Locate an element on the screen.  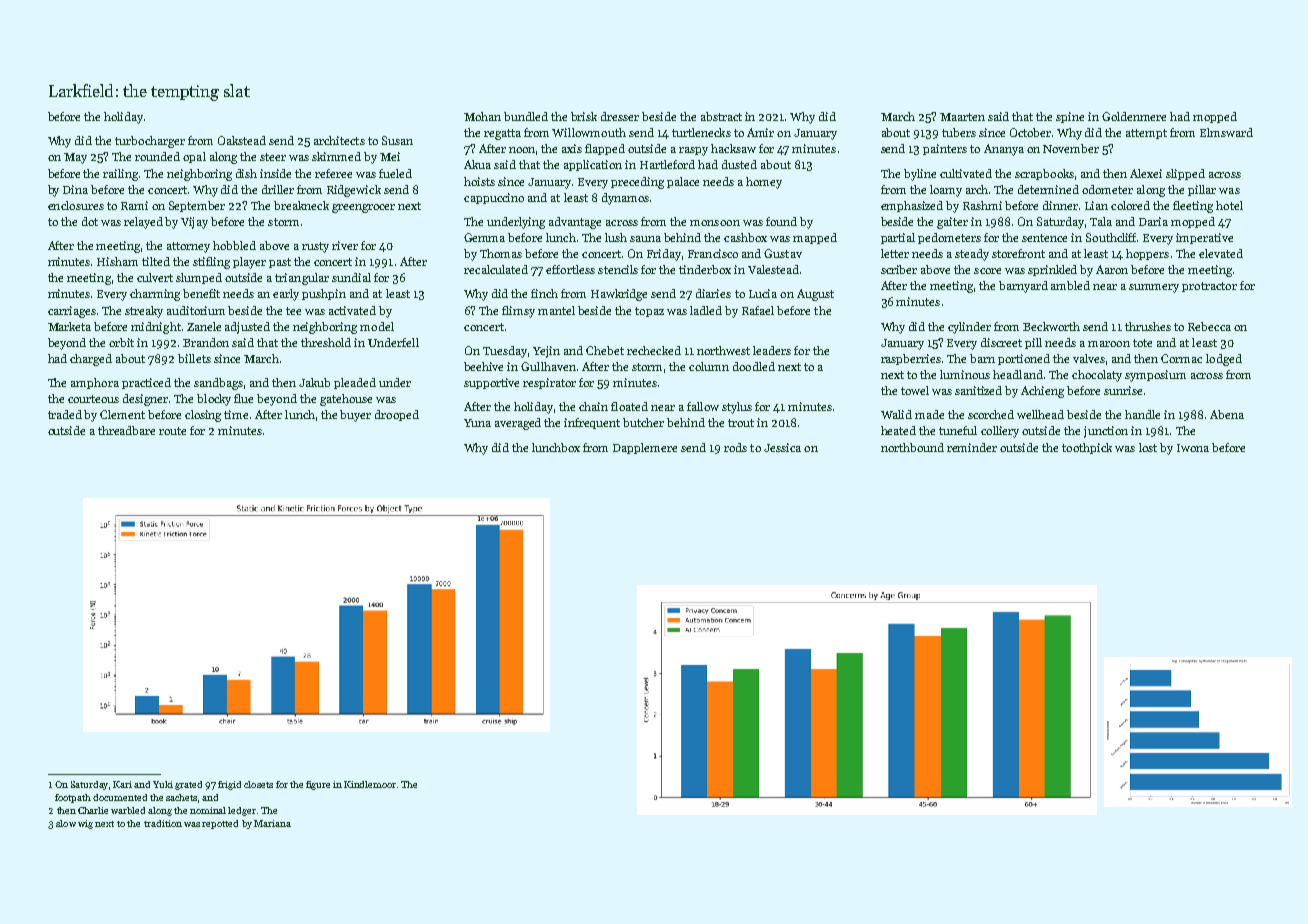
Maarten is located at coordinates (962, 117).
